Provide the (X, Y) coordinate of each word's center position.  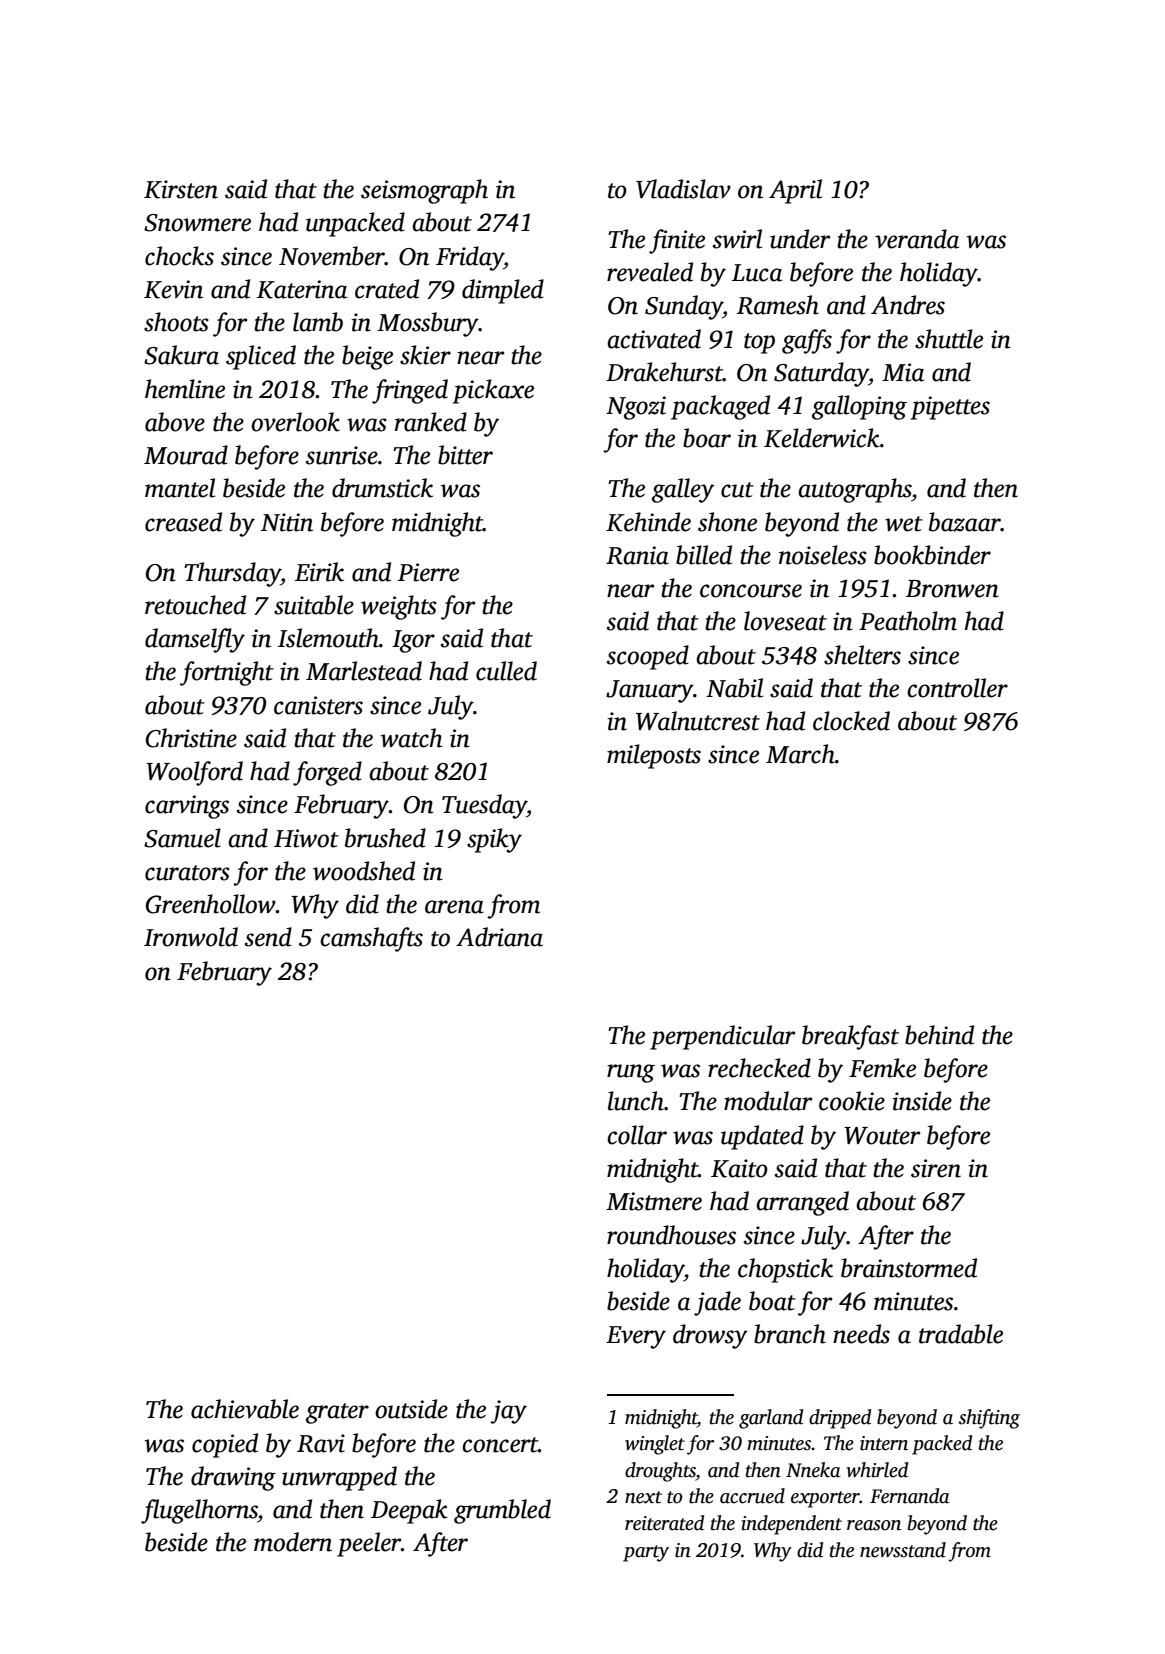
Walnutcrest (698, 721)
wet (904, 524)
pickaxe (493, 391)
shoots (176, 322)
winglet (655, 1445)
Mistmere (654, 1201)
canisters (318, 705)
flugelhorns (199, 1511)
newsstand (903, 1550)
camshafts (371, 939)
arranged (802, 1203)
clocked (851, 721)
